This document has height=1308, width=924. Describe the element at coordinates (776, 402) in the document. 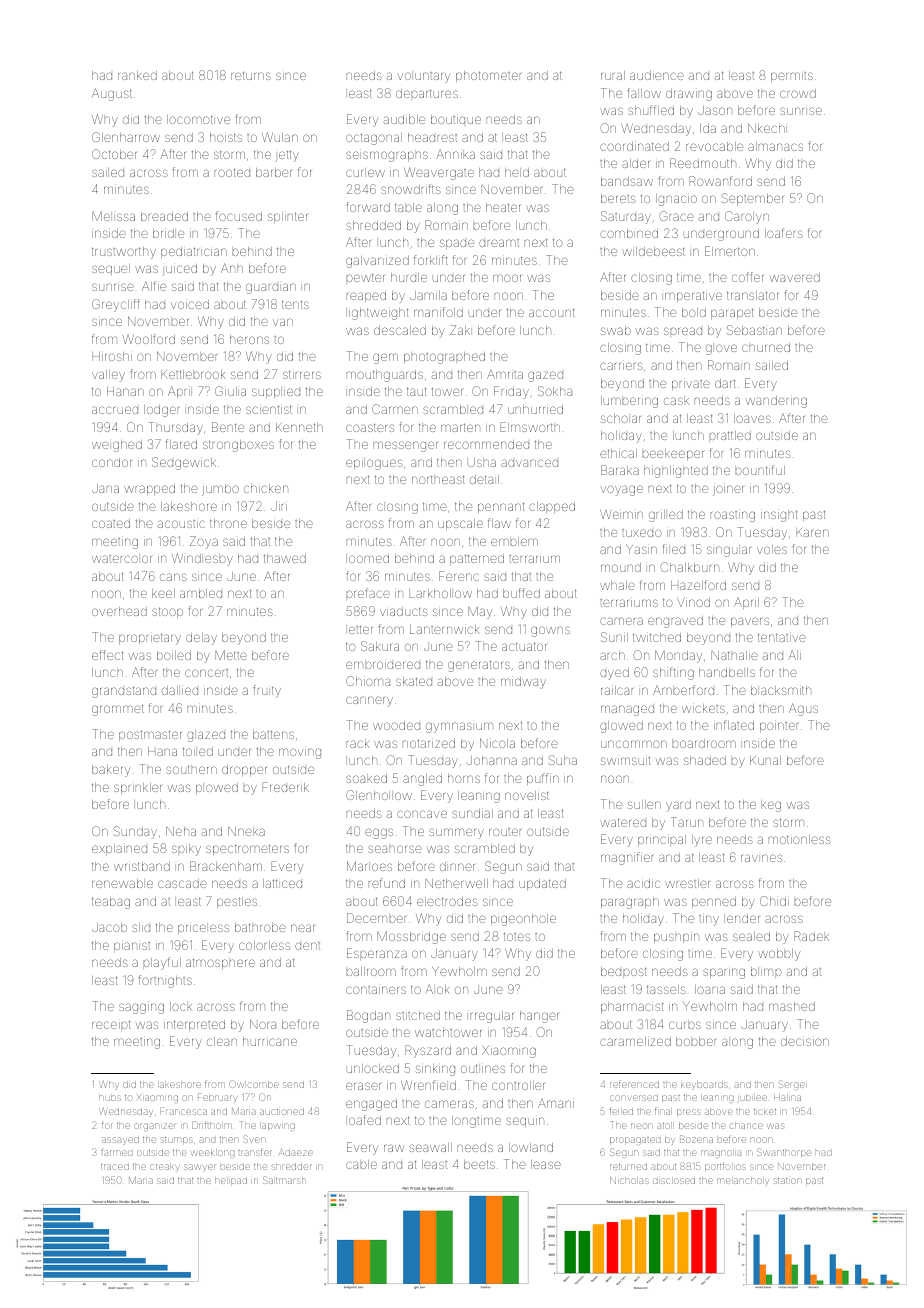

I see `wandering` at that location.
